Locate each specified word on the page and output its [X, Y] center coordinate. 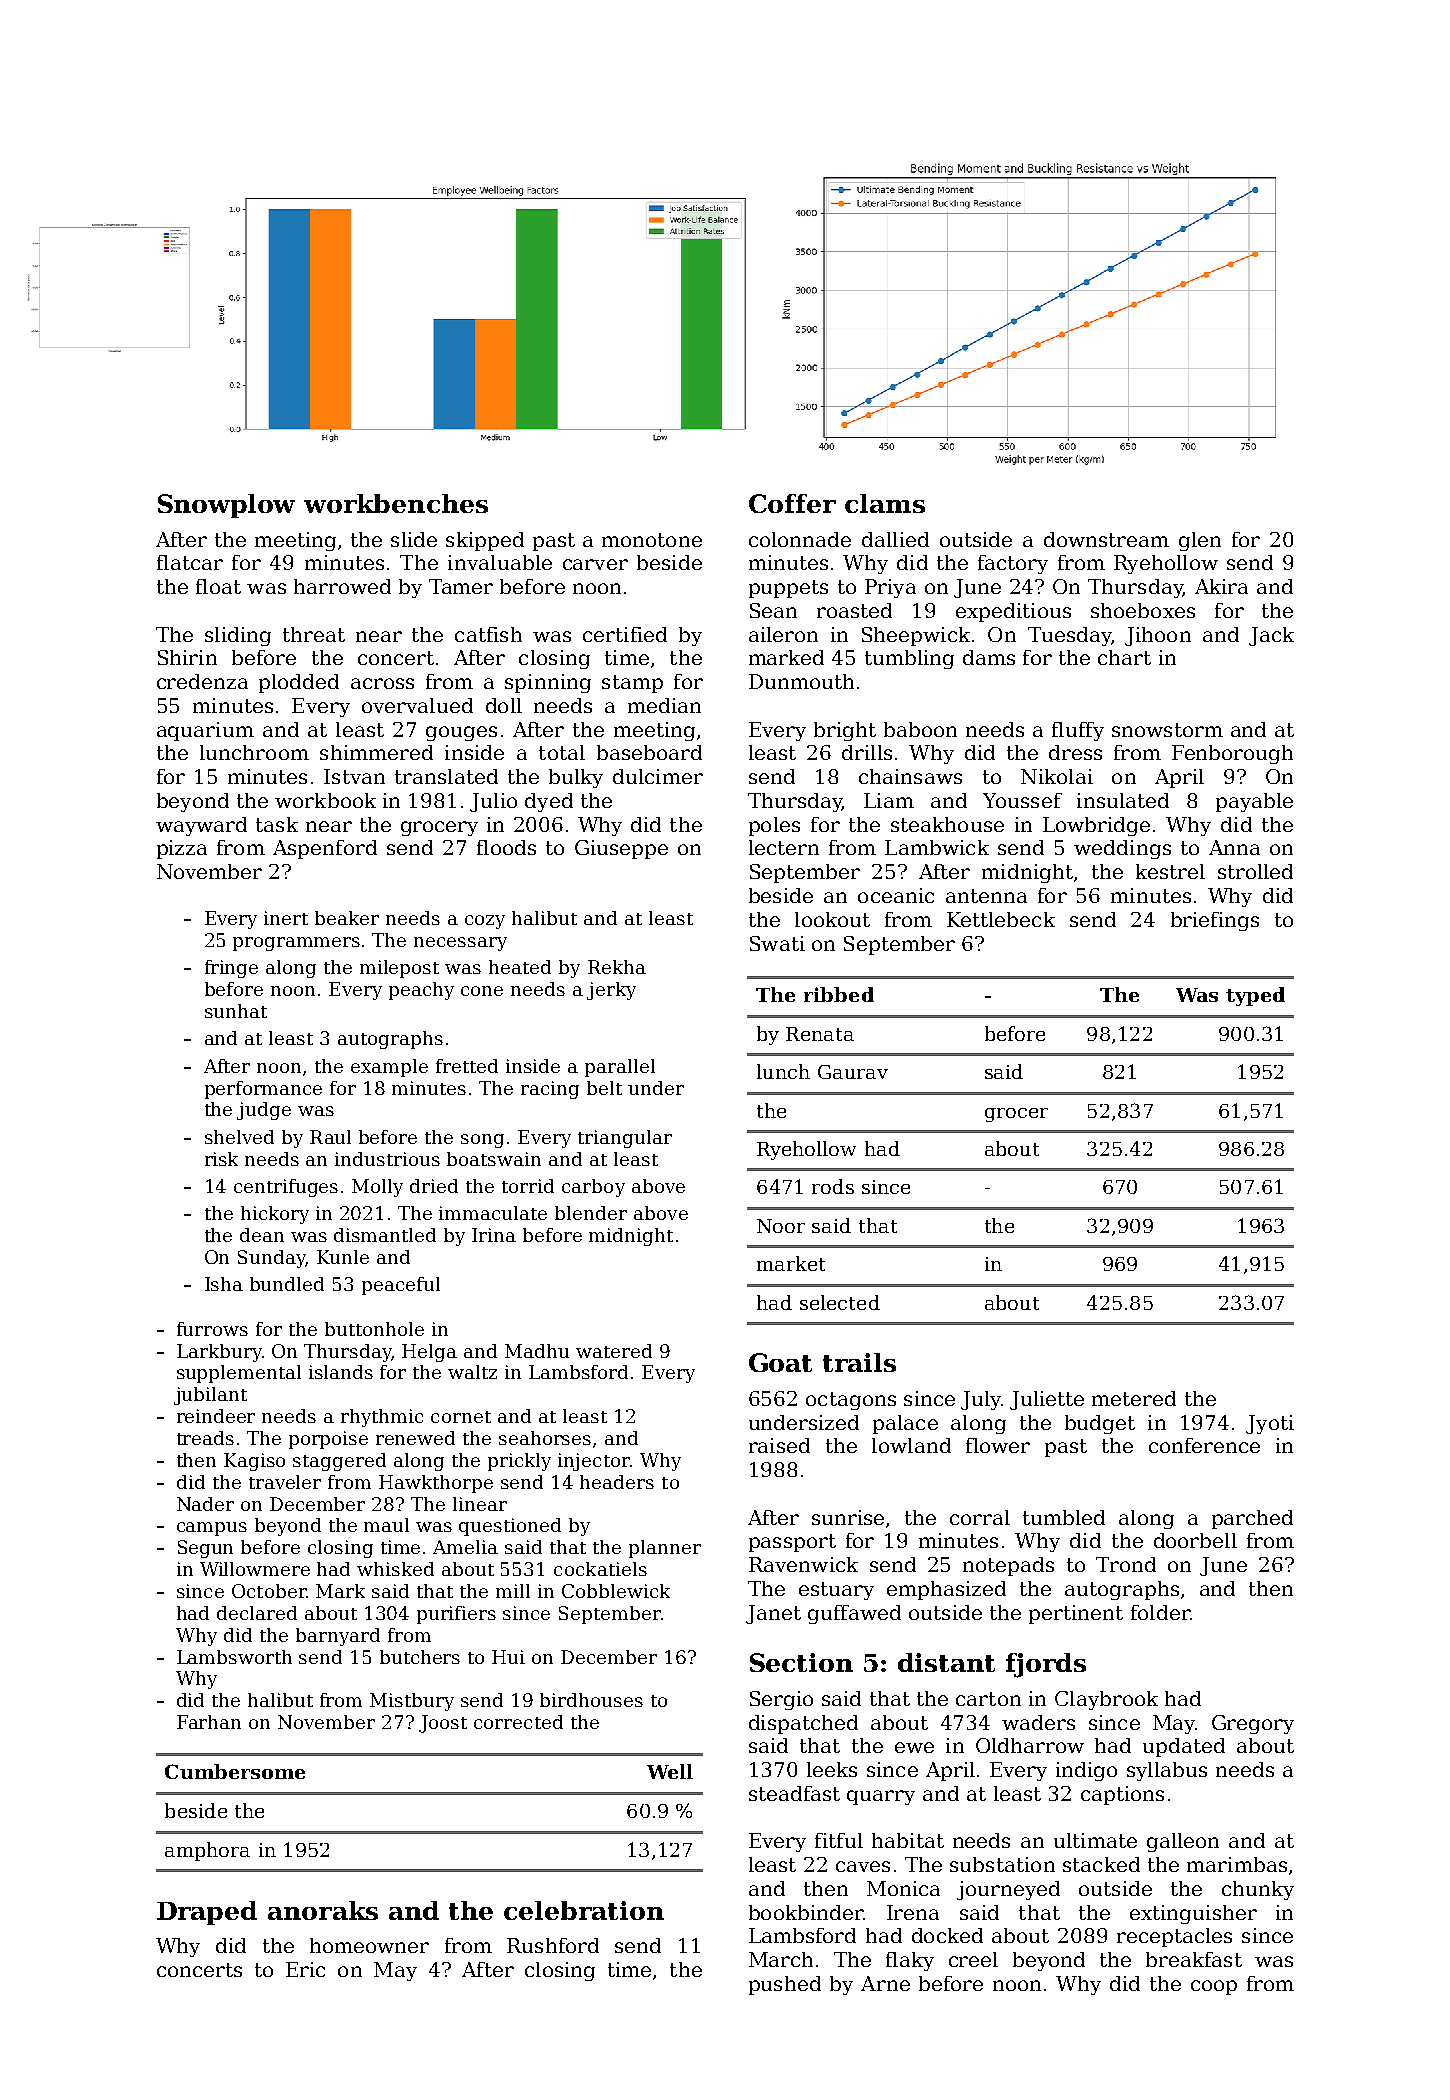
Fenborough [1232, 754]
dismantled [385, 1235]
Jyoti [1270, 1424]
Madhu [537, 1351]
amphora [207, 1851]
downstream [1106, 539]
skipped [485, 541]
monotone [652, 540]
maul [386, 1525]
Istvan [354, 776]
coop [1214, 1987]
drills [867, 752]
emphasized [946, 1590]
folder [1160, 1612]
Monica [903, 1888]
